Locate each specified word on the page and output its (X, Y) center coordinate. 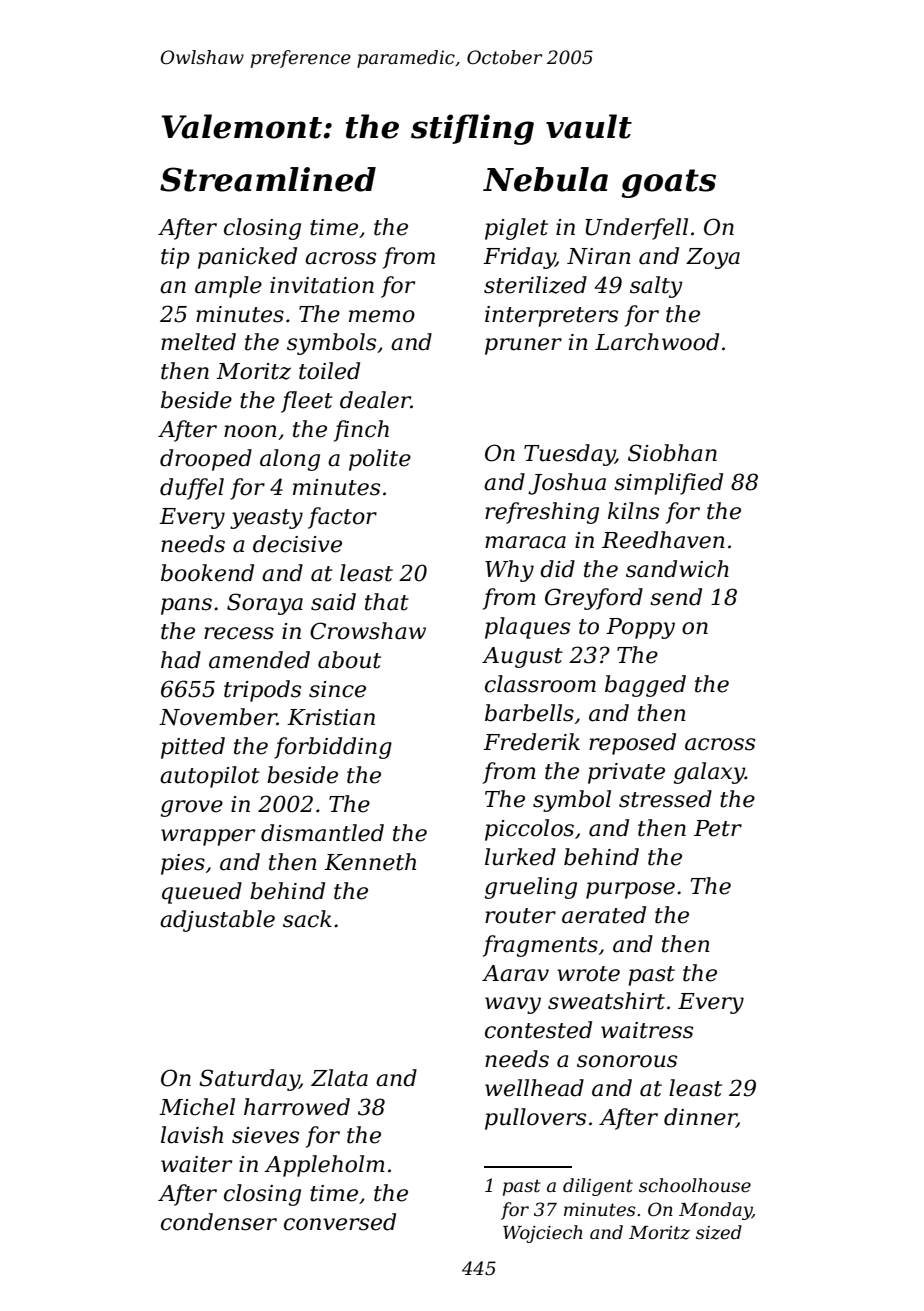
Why (509, 571)
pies (183, 864)
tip (175, 258)
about (349, 660)
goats (668, 183)
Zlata (339, 1078)
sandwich (677, 569)
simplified (668, 484)
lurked (520, 857)
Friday (519, 258)
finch (361, 431)
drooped (206, 460)
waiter (196, 1164)
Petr (718, 828)
